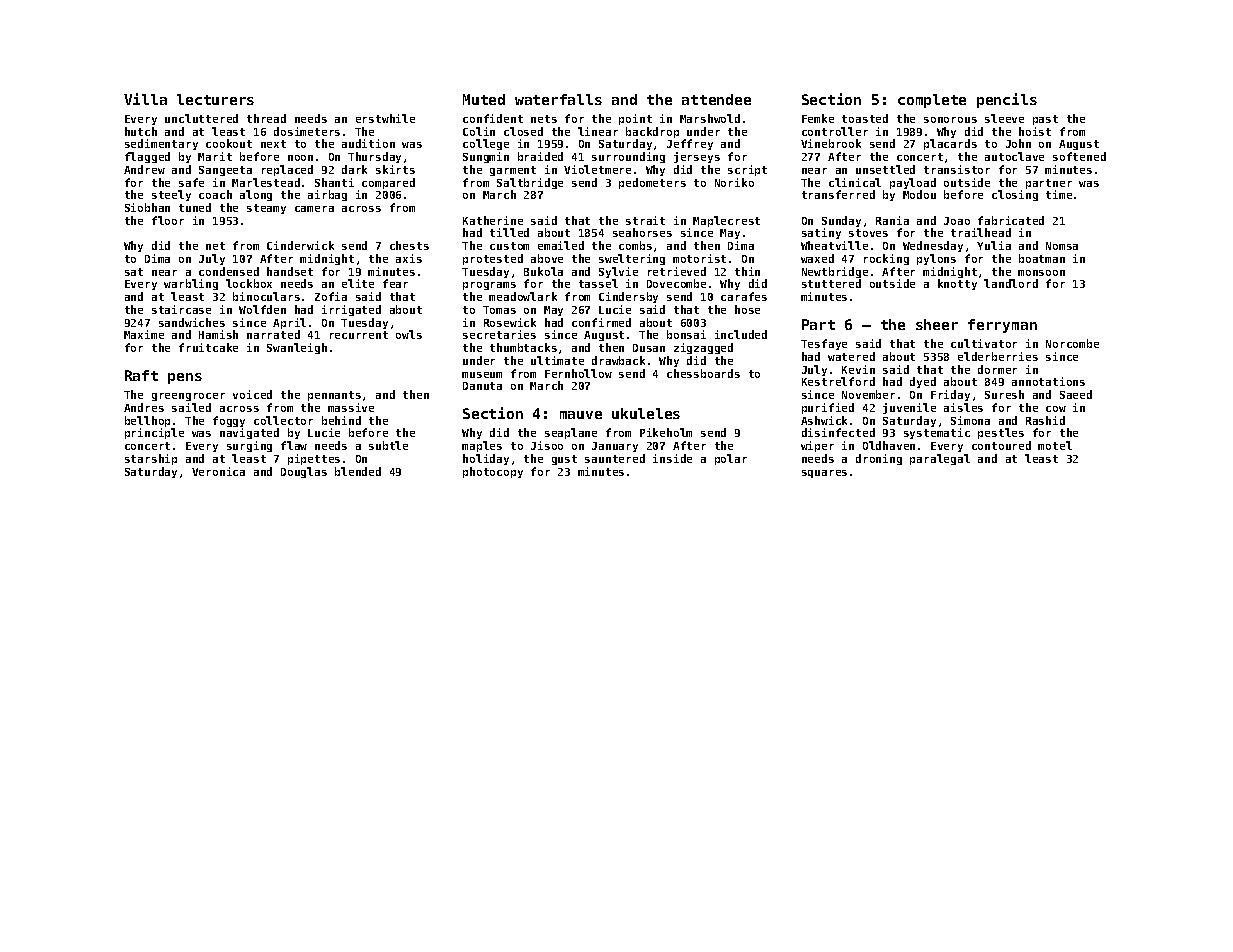  What do you see at coordinates (409, 258) in the image?
I see `axis` at bounding box center [409, 258].
